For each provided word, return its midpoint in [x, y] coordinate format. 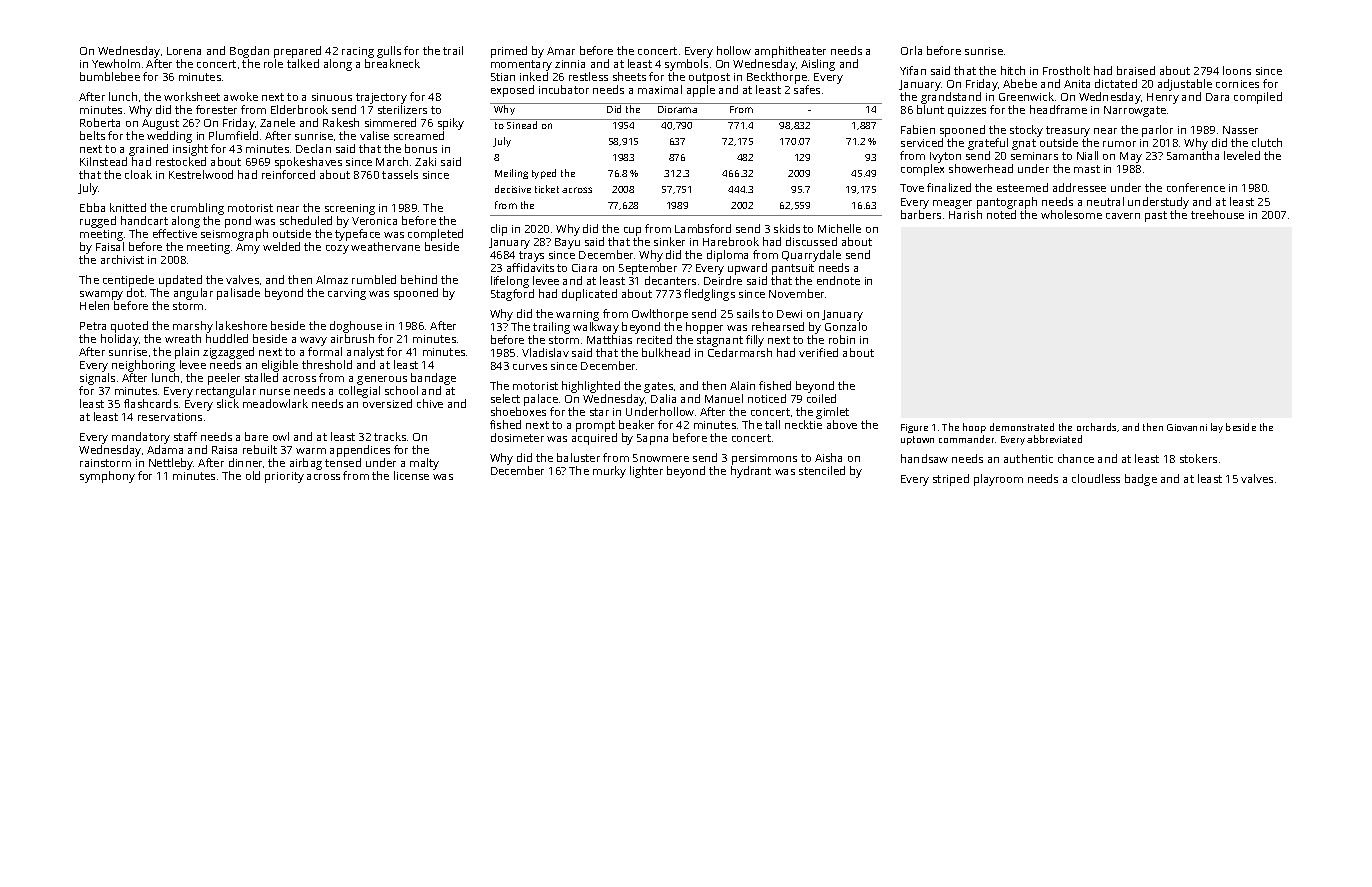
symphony [107, 477]
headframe [1058, 109]
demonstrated [1022, 427]
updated [180, 281]
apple [701, 91]
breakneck [392, 63]
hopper [704, 328]
